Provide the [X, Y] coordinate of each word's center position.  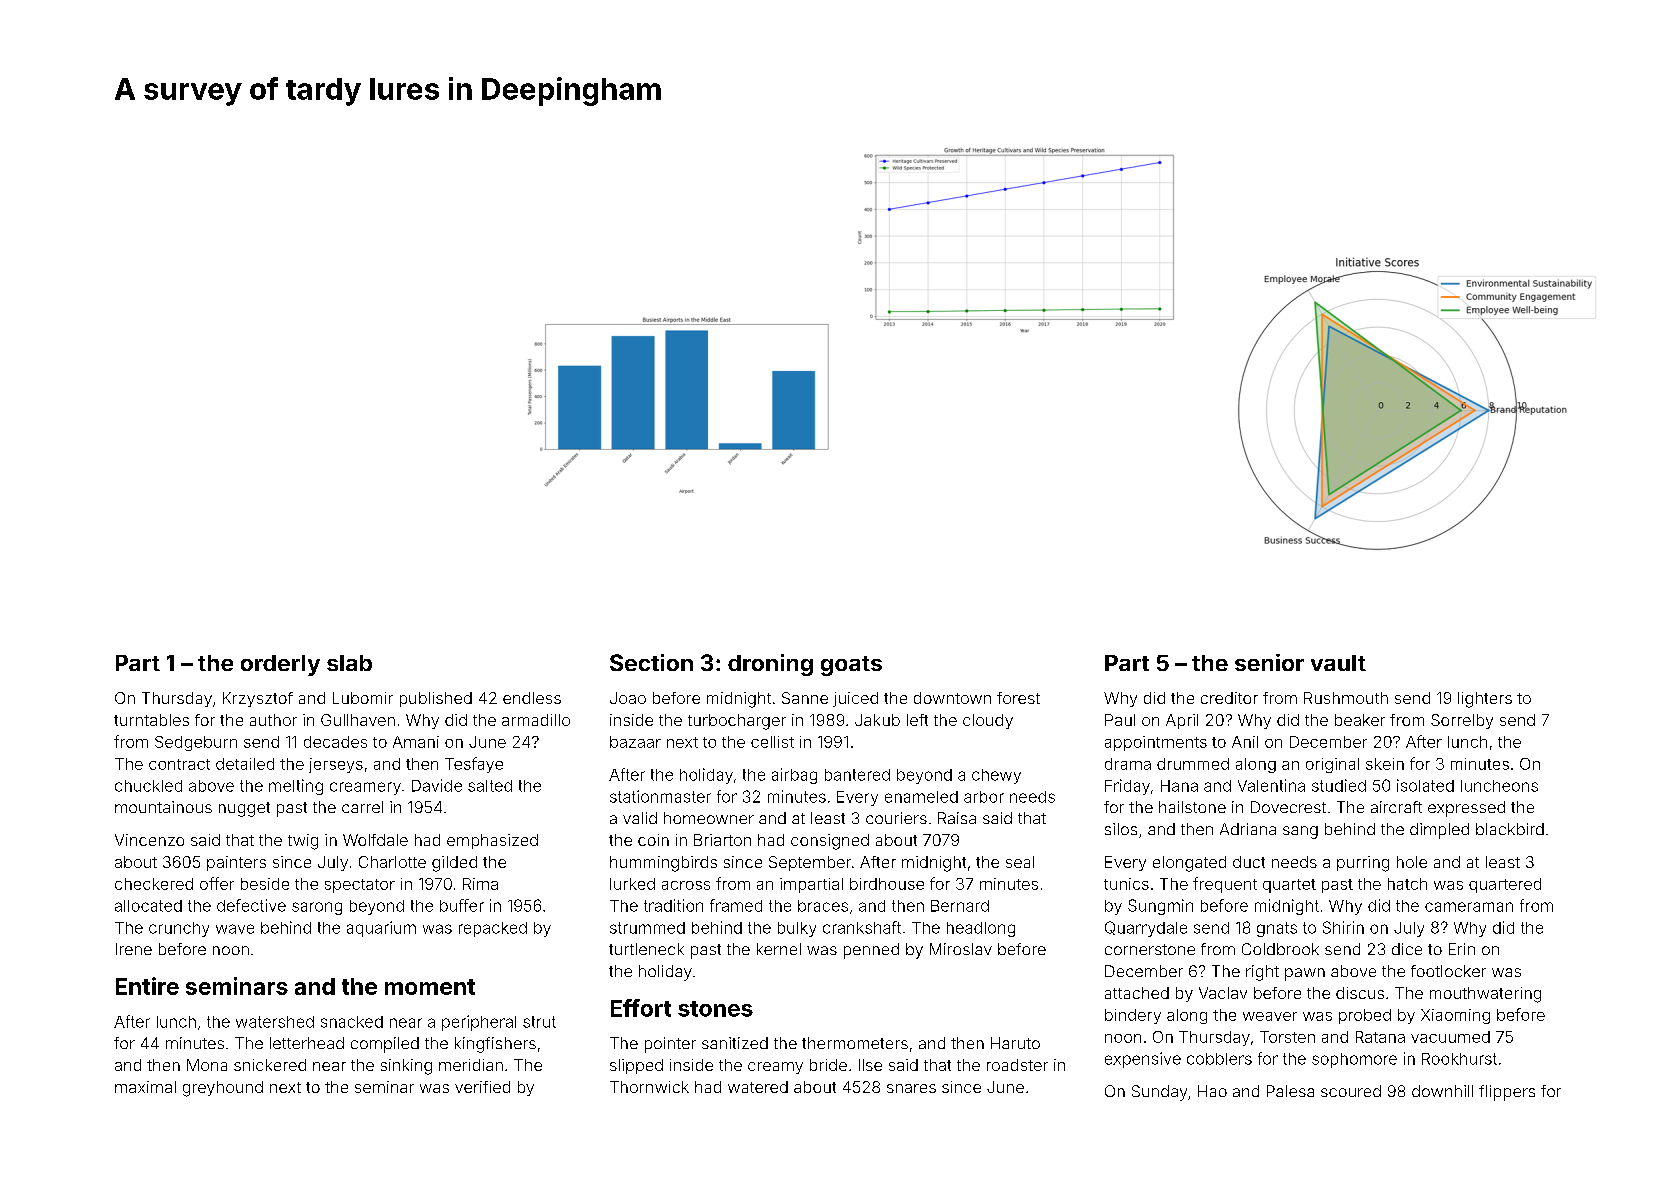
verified [482, 1087]
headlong [981, 929]
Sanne [805, 698]
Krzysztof [258, 699]
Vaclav [1223, 993]
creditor [1229, 698]
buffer [462, 905]
